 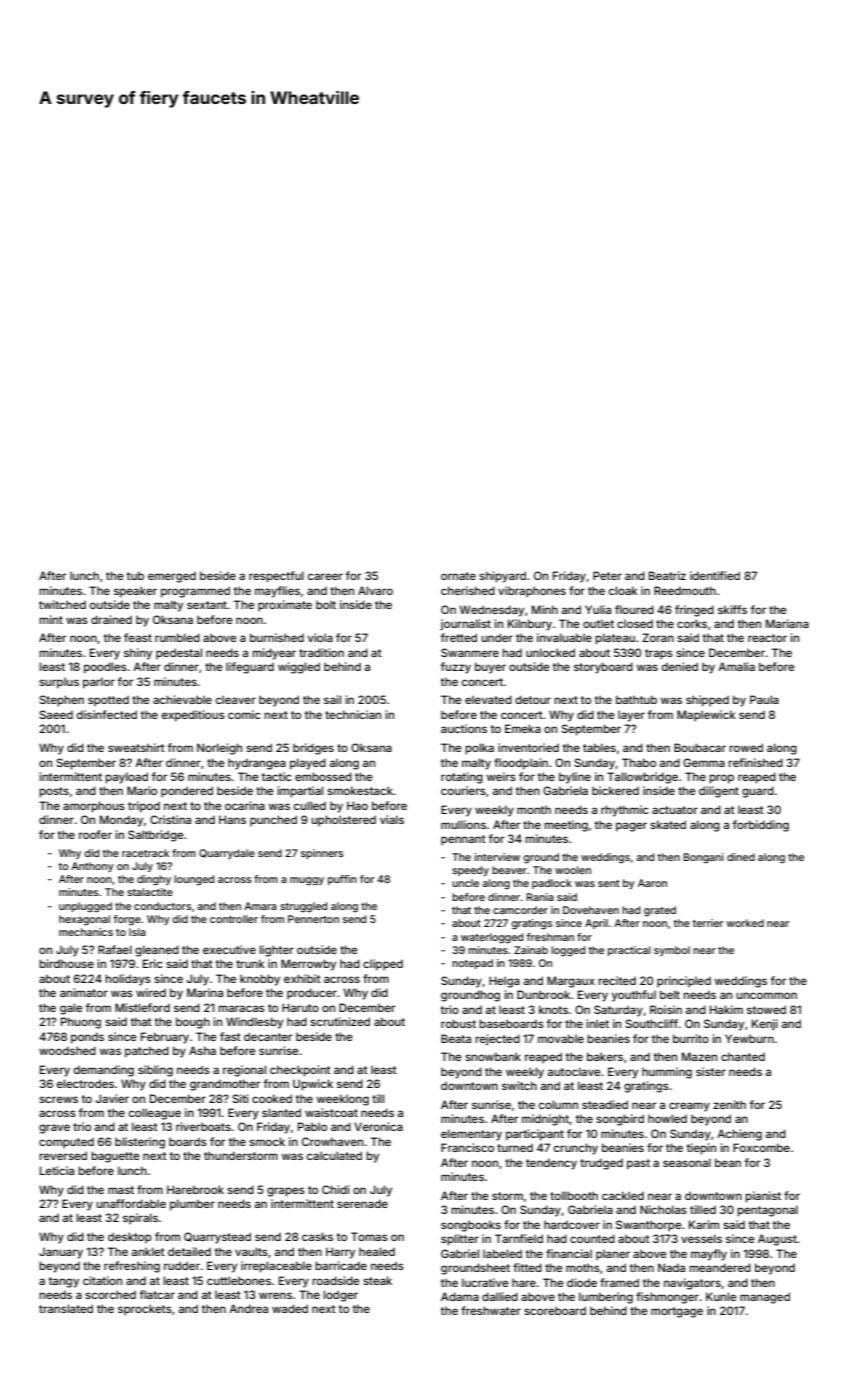 I want to click on Chidi, so click(x=335, y=1189).
